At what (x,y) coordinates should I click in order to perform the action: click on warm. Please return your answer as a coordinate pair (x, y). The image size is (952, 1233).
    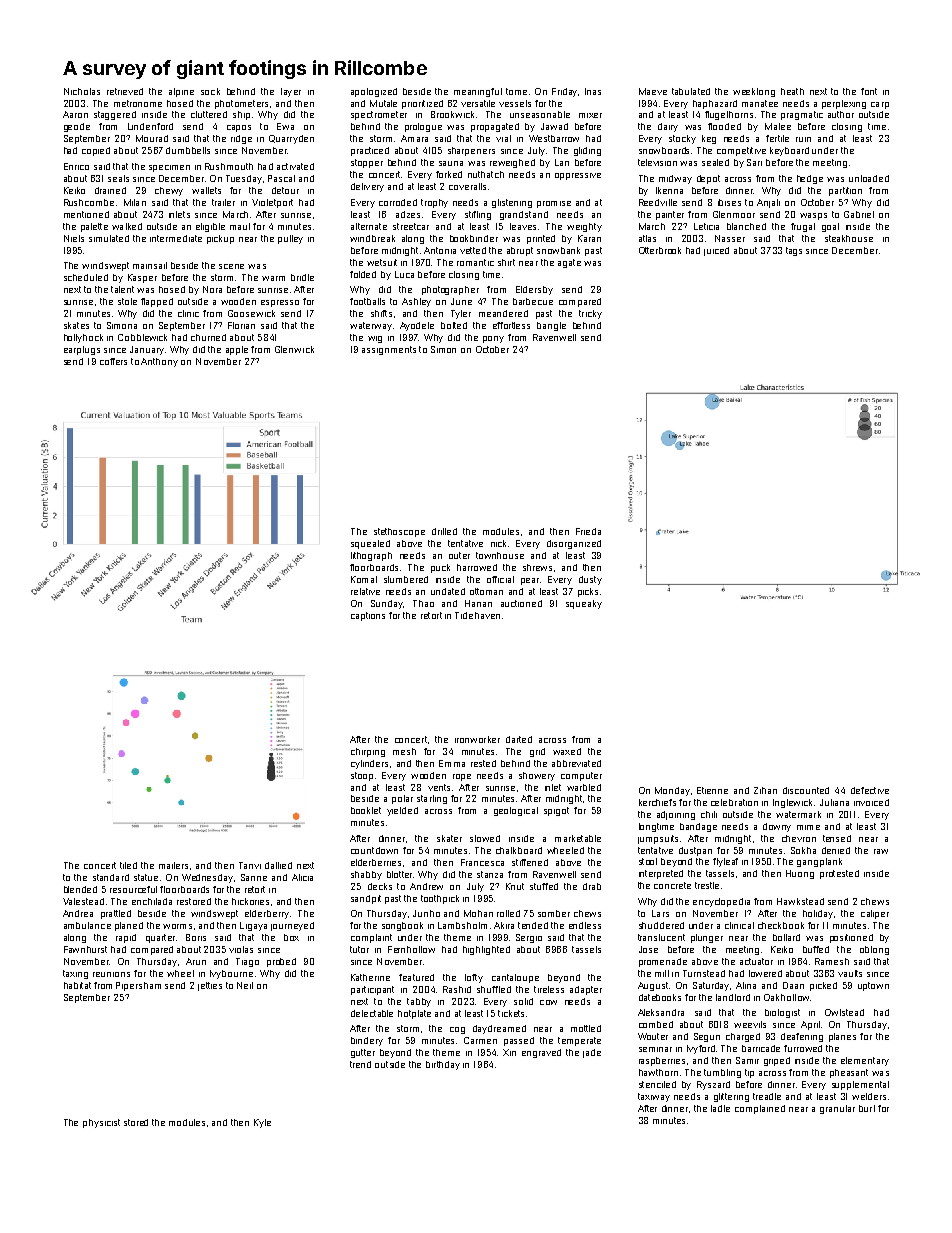
    Looking at the image, I should click on (273, 278).
